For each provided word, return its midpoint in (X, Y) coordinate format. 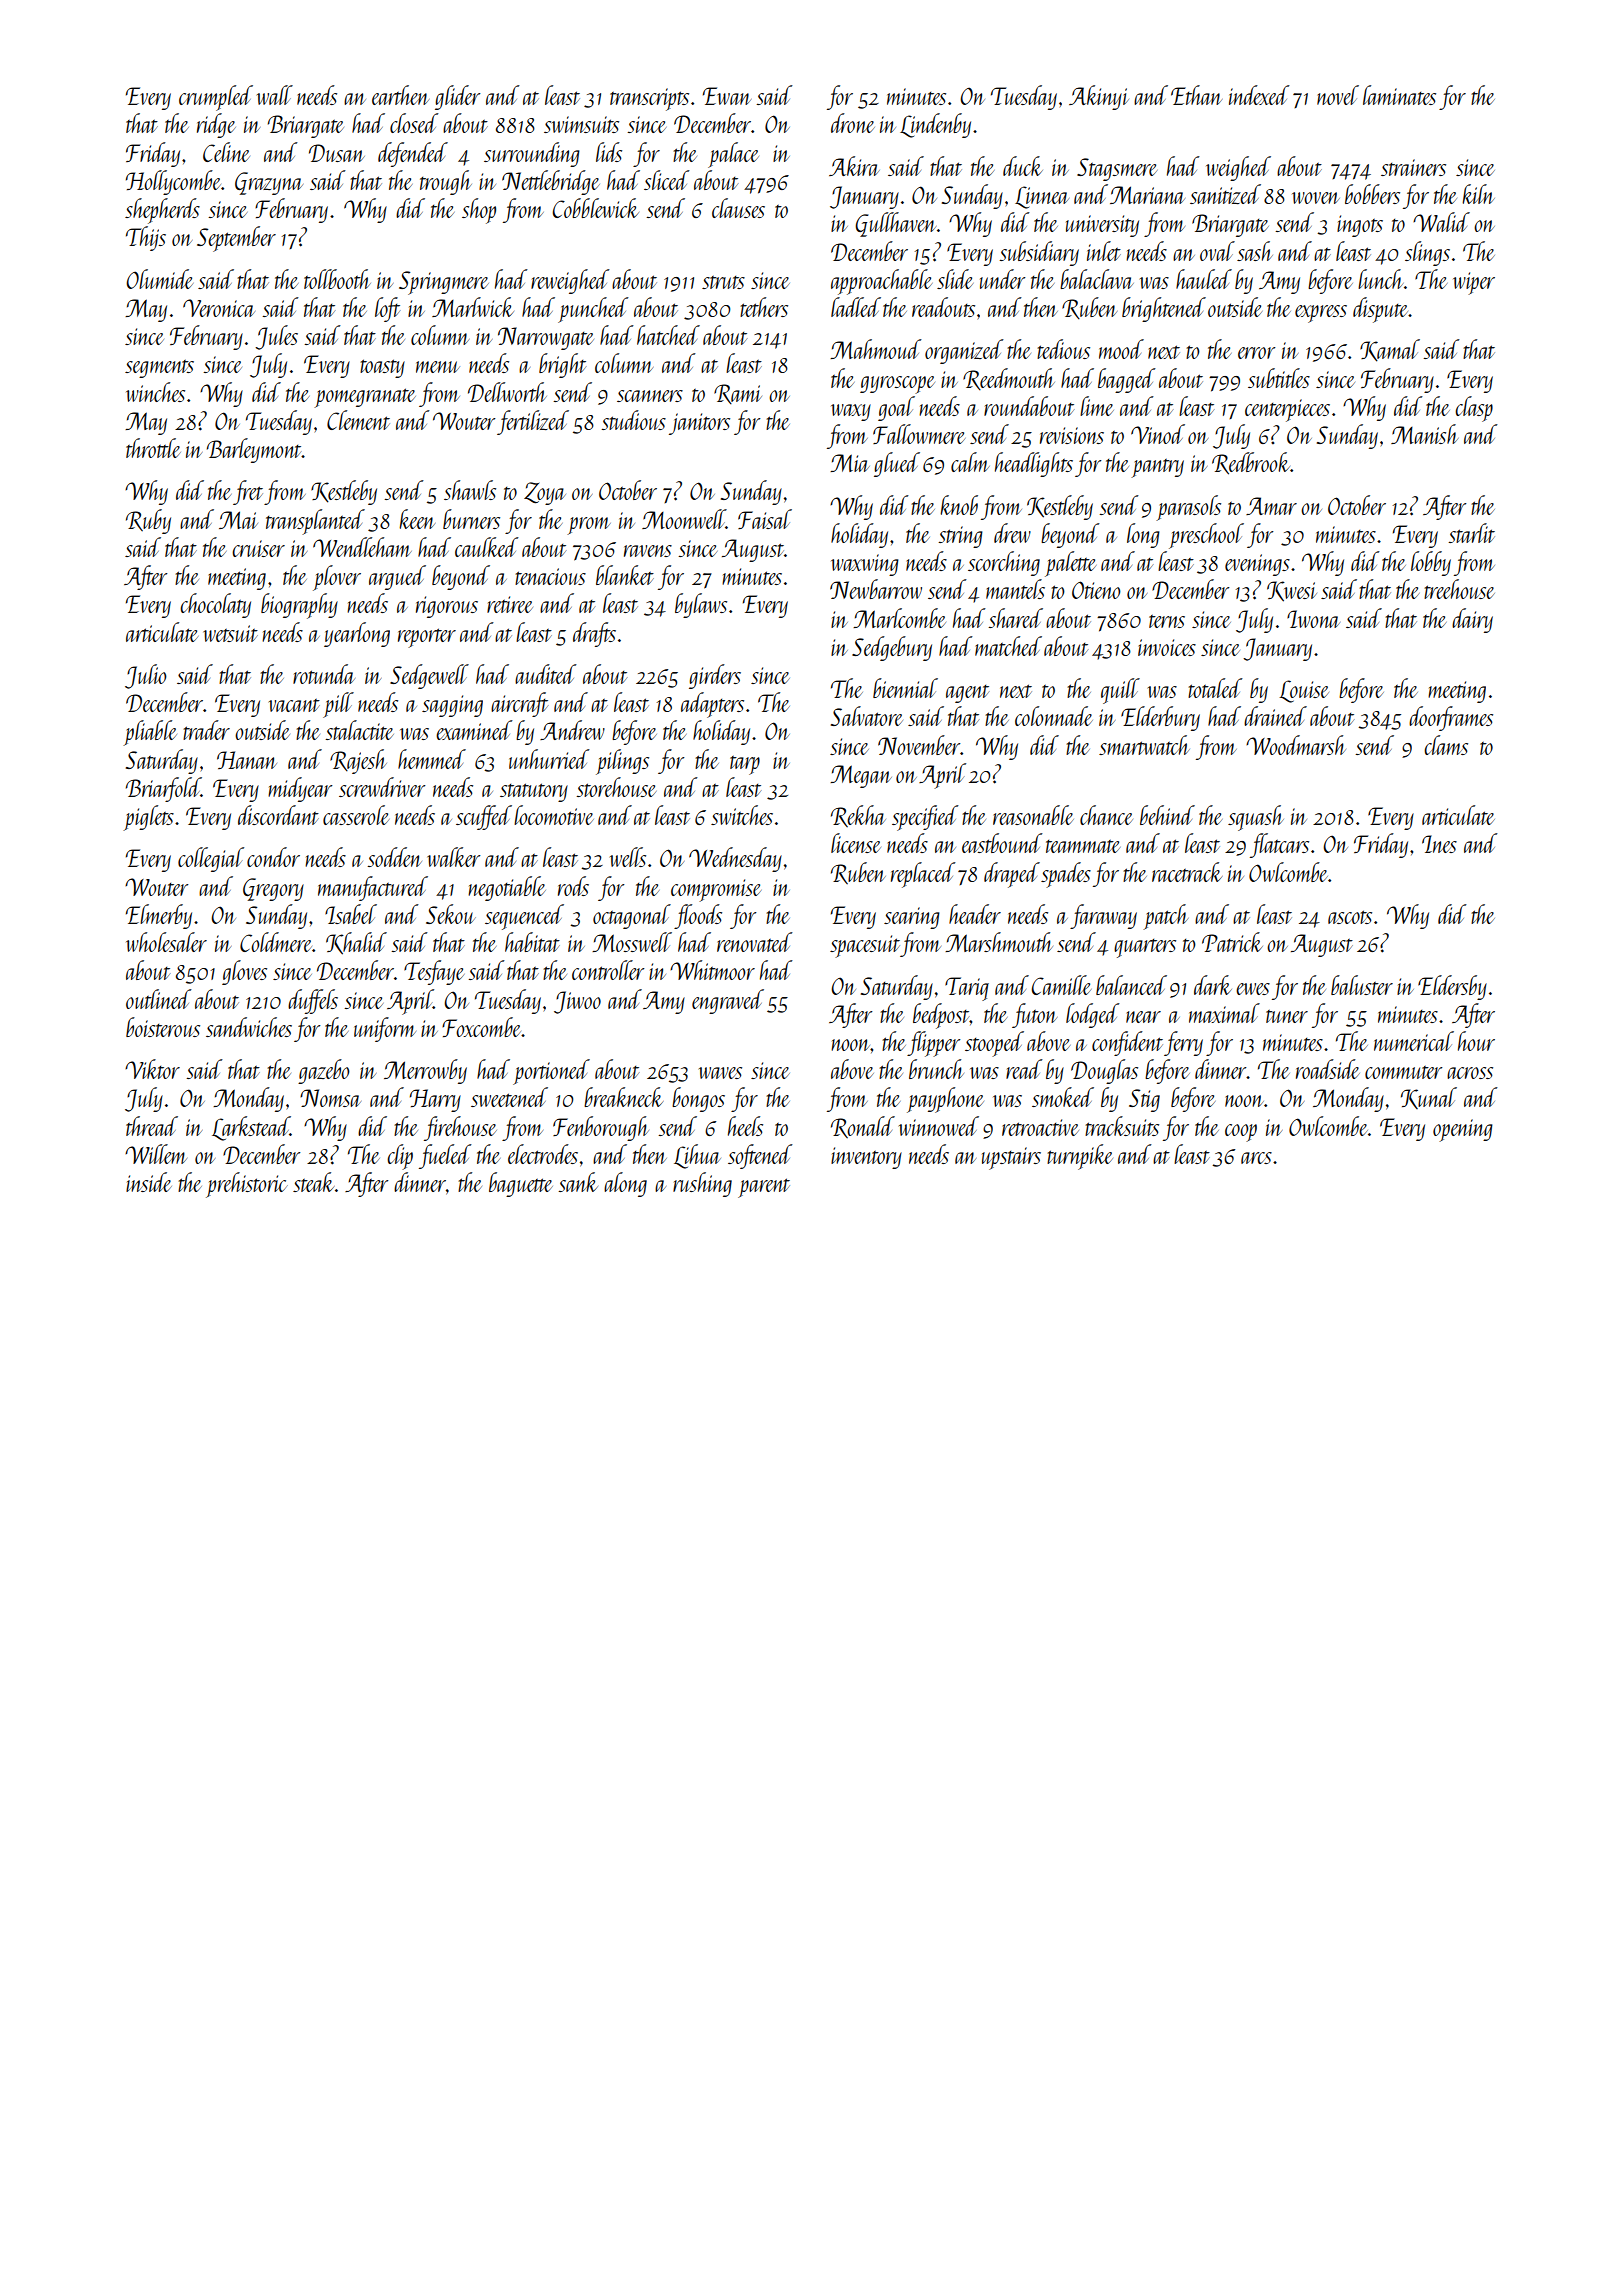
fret (248, 492)
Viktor (152, 1069)
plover (337, 578)
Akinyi (1099, 97)
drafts (594, 634)
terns (1167, 621)
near (1143, 1017)
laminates (1399, 95)
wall (275, 95)
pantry (1157, 468)
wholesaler (166, 942)
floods (698, 916)
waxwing (865, 565)
